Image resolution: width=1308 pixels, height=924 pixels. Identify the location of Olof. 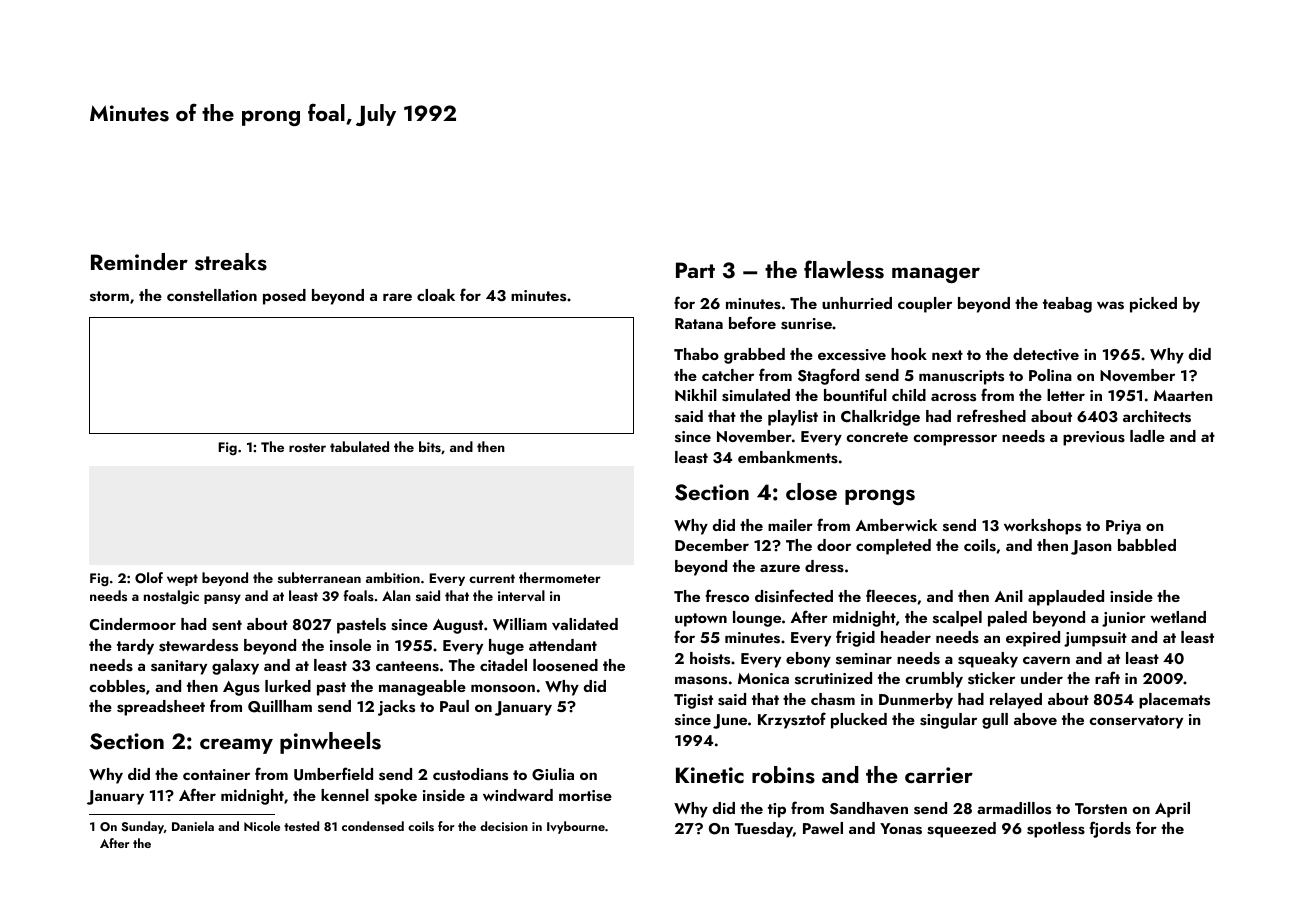
(149, 578).
